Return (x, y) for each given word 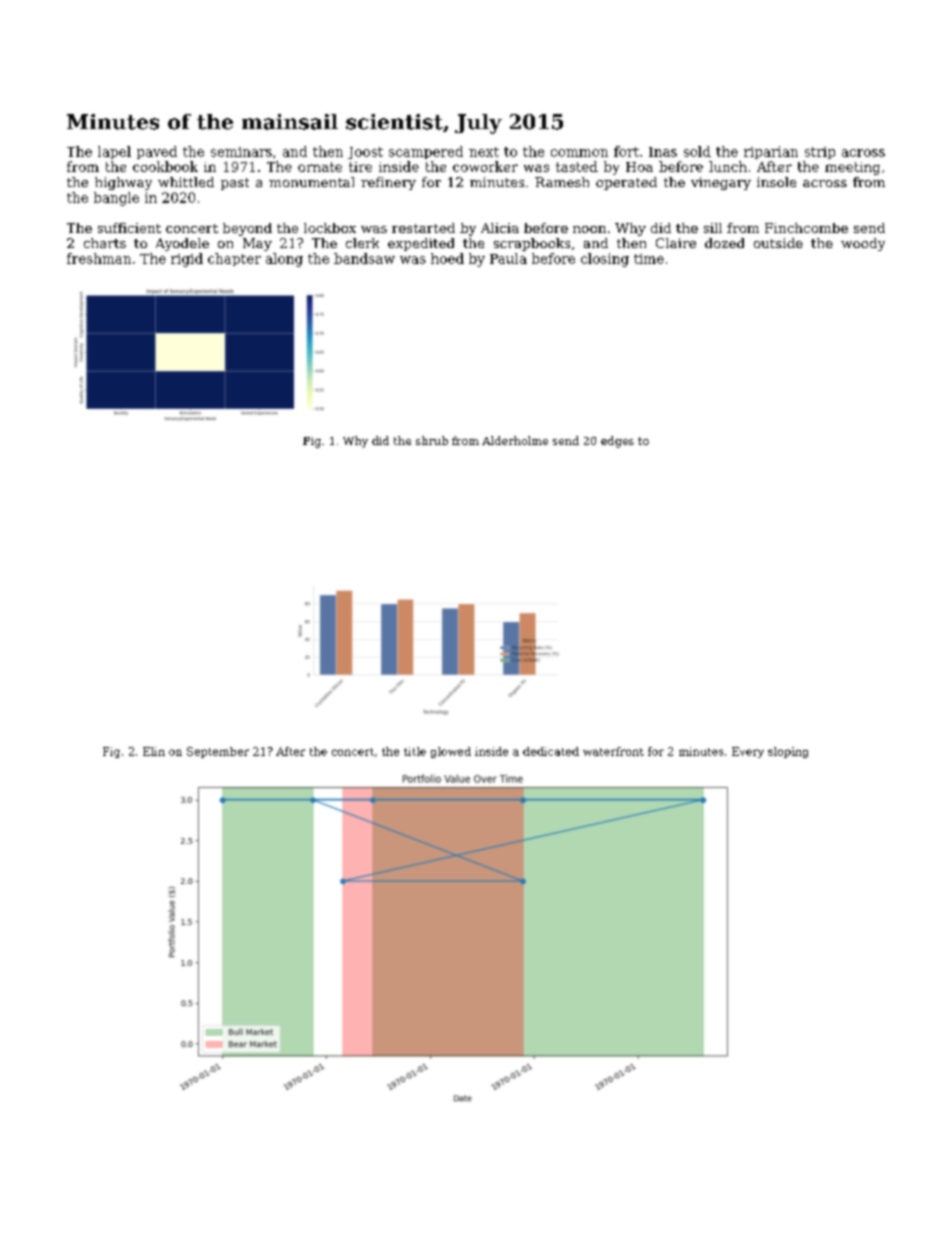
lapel (114, 152)
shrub (432, 440)
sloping (788, 752)
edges (617, 442)
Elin (154, 751)
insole (776, 182)
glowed (451, 752)
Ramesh (562, 182)
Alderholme (515, 440)
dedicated (551, 751)
